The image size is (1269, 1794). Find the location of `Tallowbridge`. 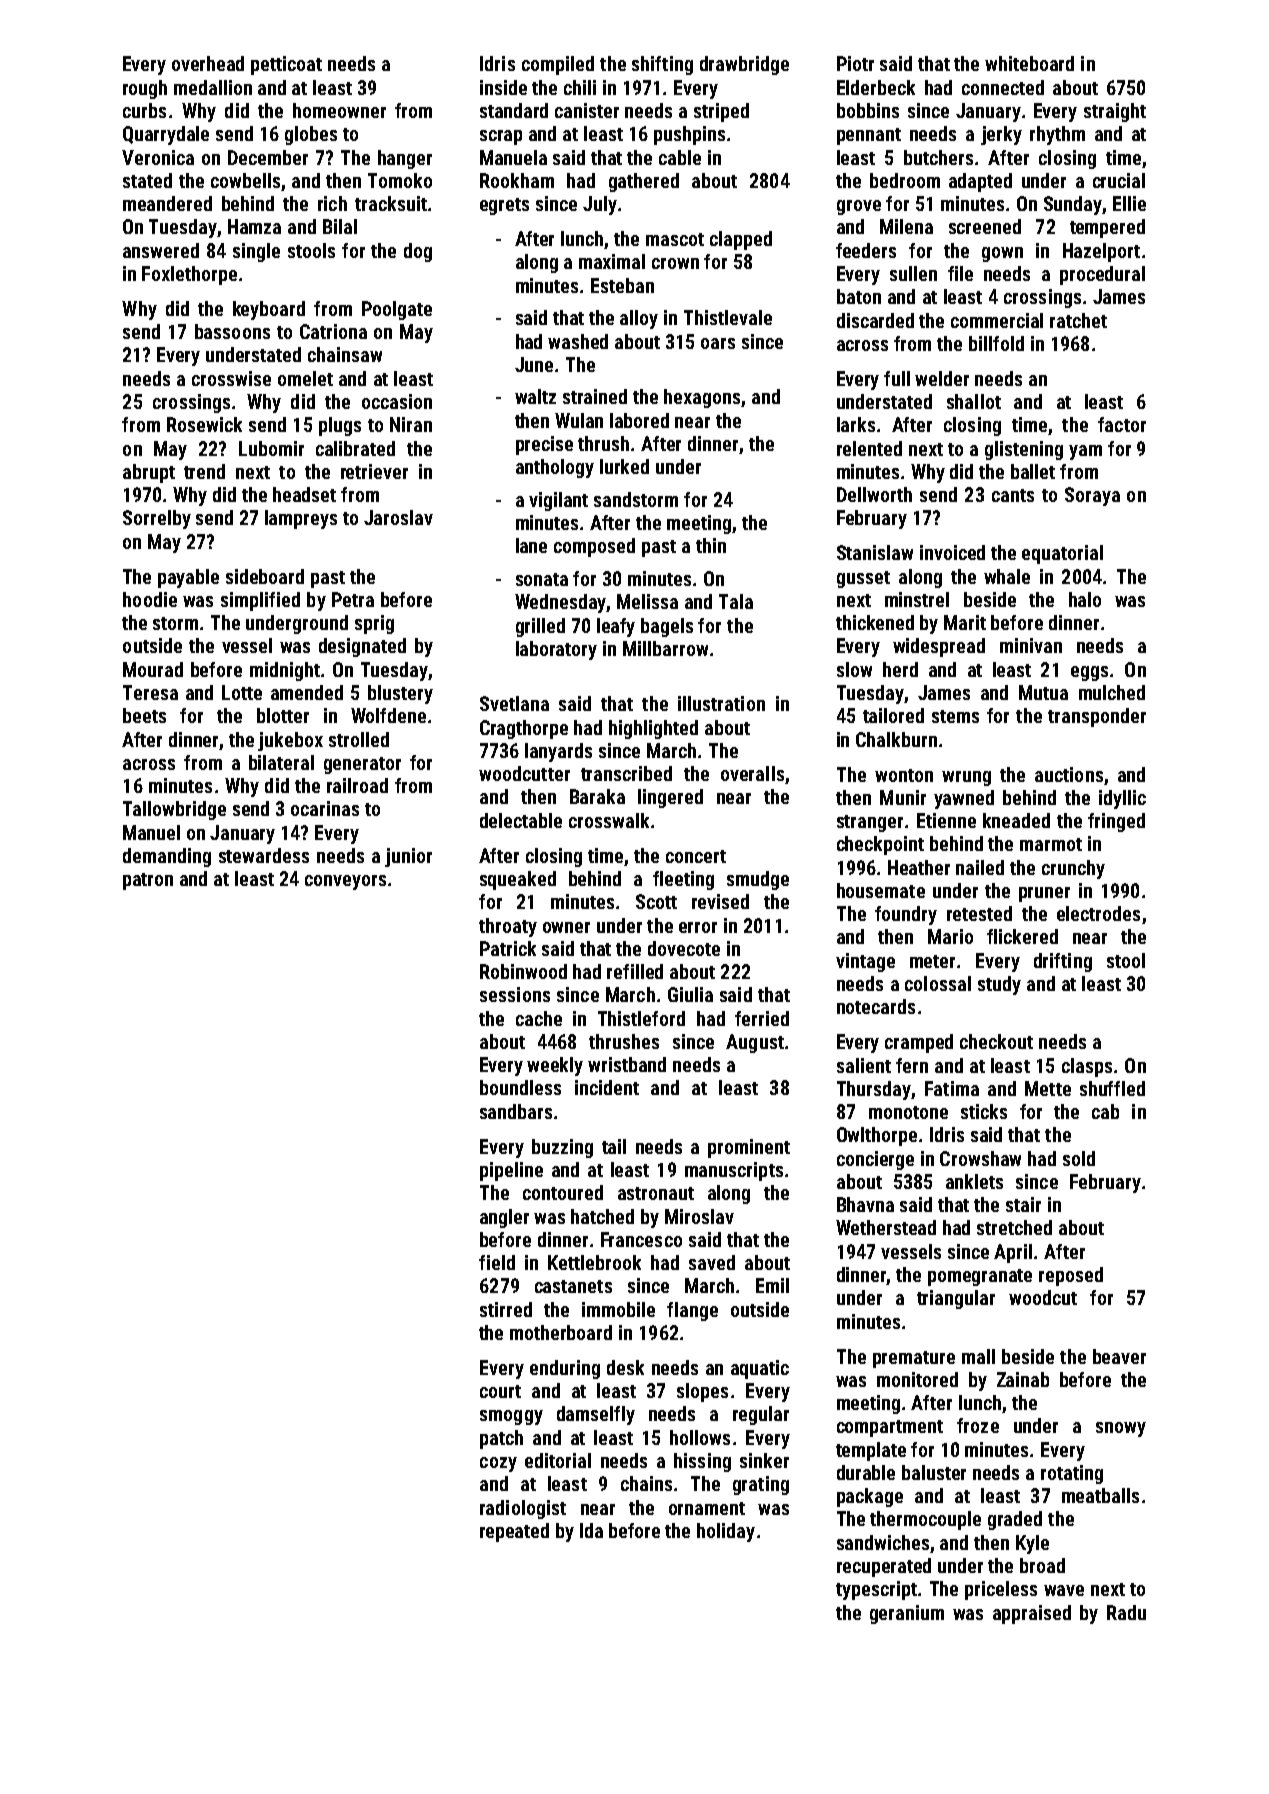

Tallowbridge is located at coordinates (174, 810).
